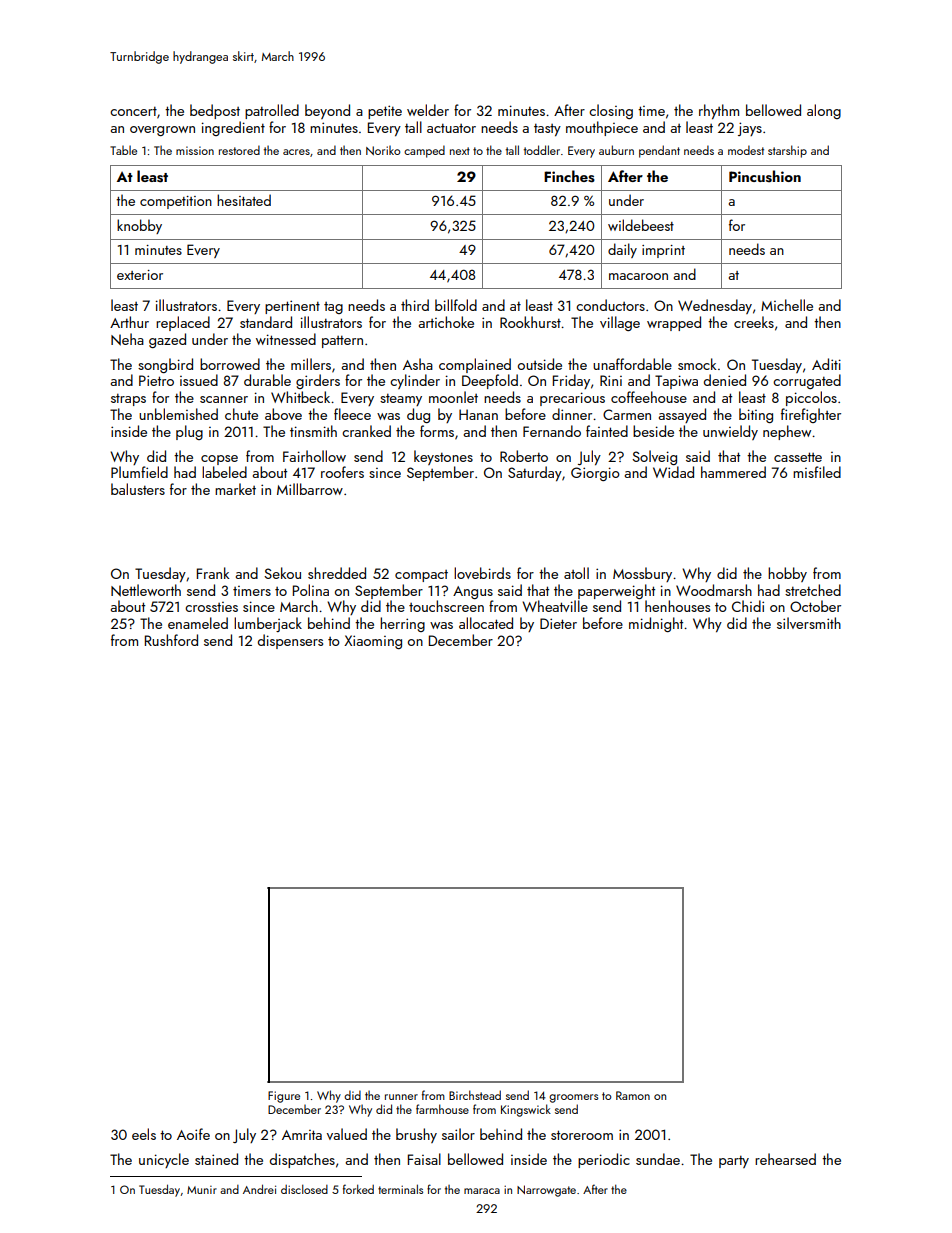  I want to click on compact, so click(421, 576).
